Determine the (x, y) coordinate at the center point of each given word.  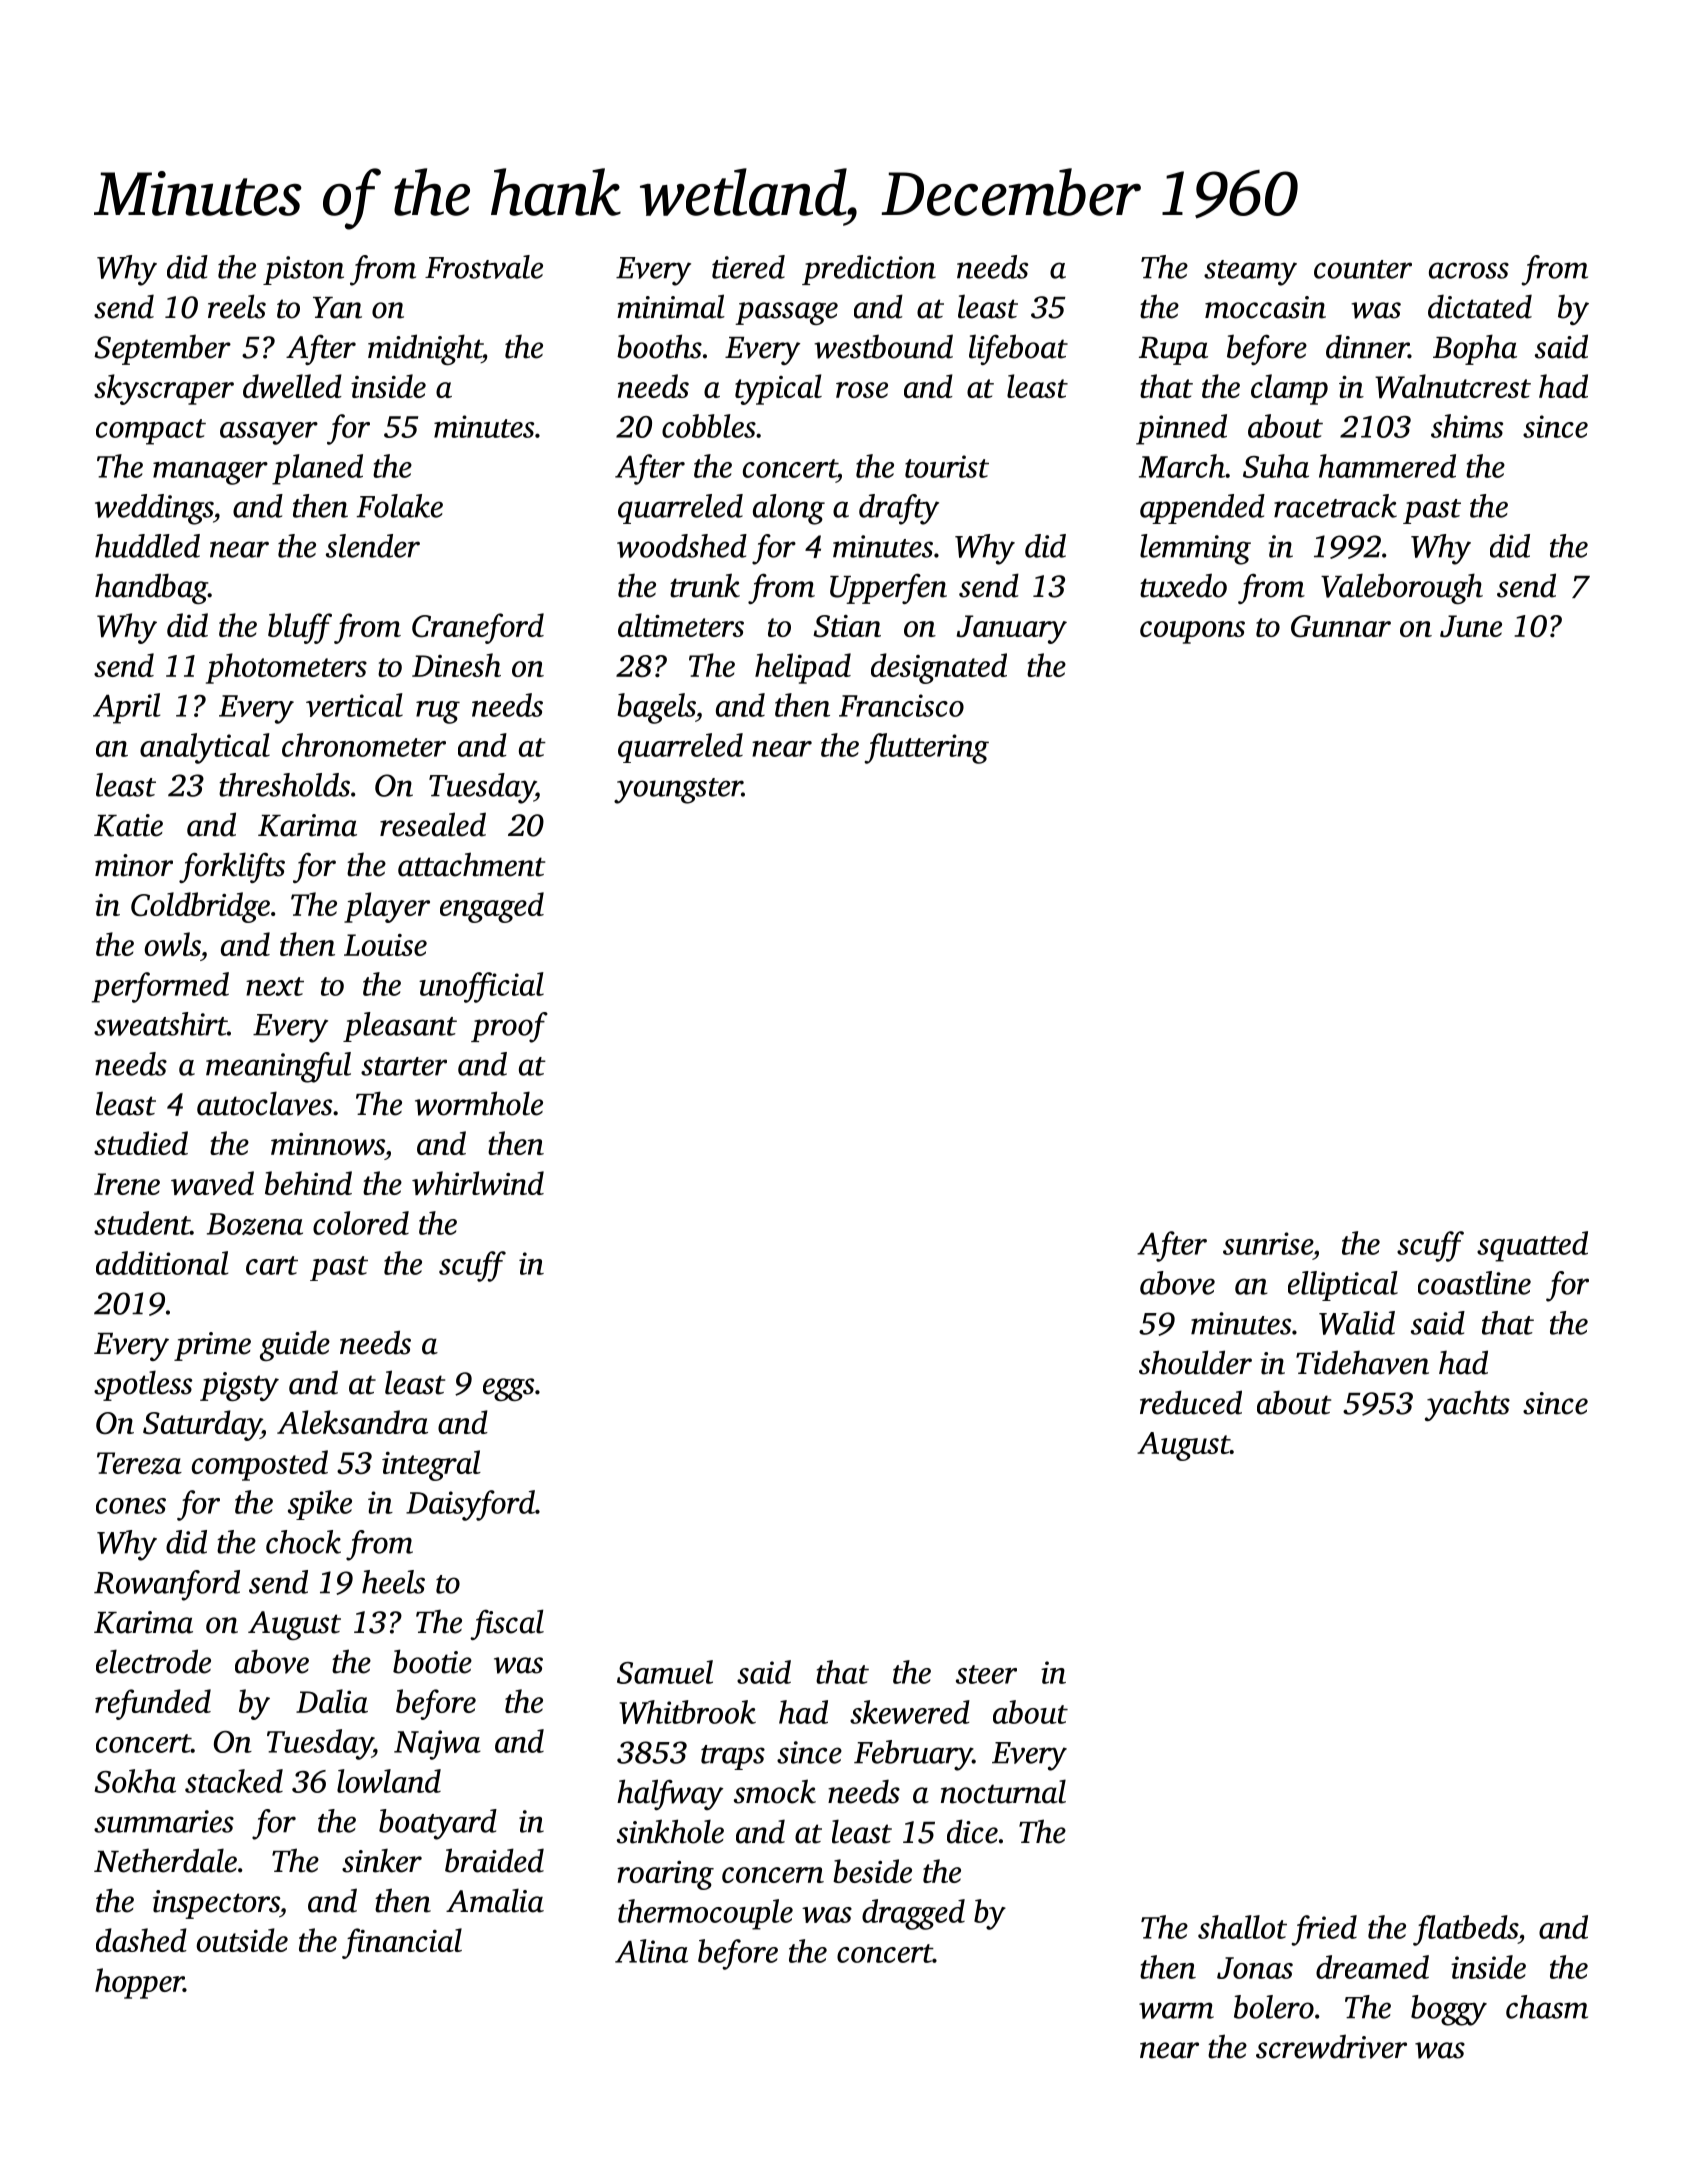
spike (320, 1505)
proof (509, 1027)
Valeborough (1402, 588)
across (1469, 270)
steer (986, 1674)
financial (402, 1943)
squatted (1532, 1246)
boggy (1449, 2010)
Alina (651, 1951)
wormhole (479, 1103)
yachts (1467, 1405)
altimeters (681, 625)
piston (303, 270)
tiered (748, 267)
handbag (151, 588)
